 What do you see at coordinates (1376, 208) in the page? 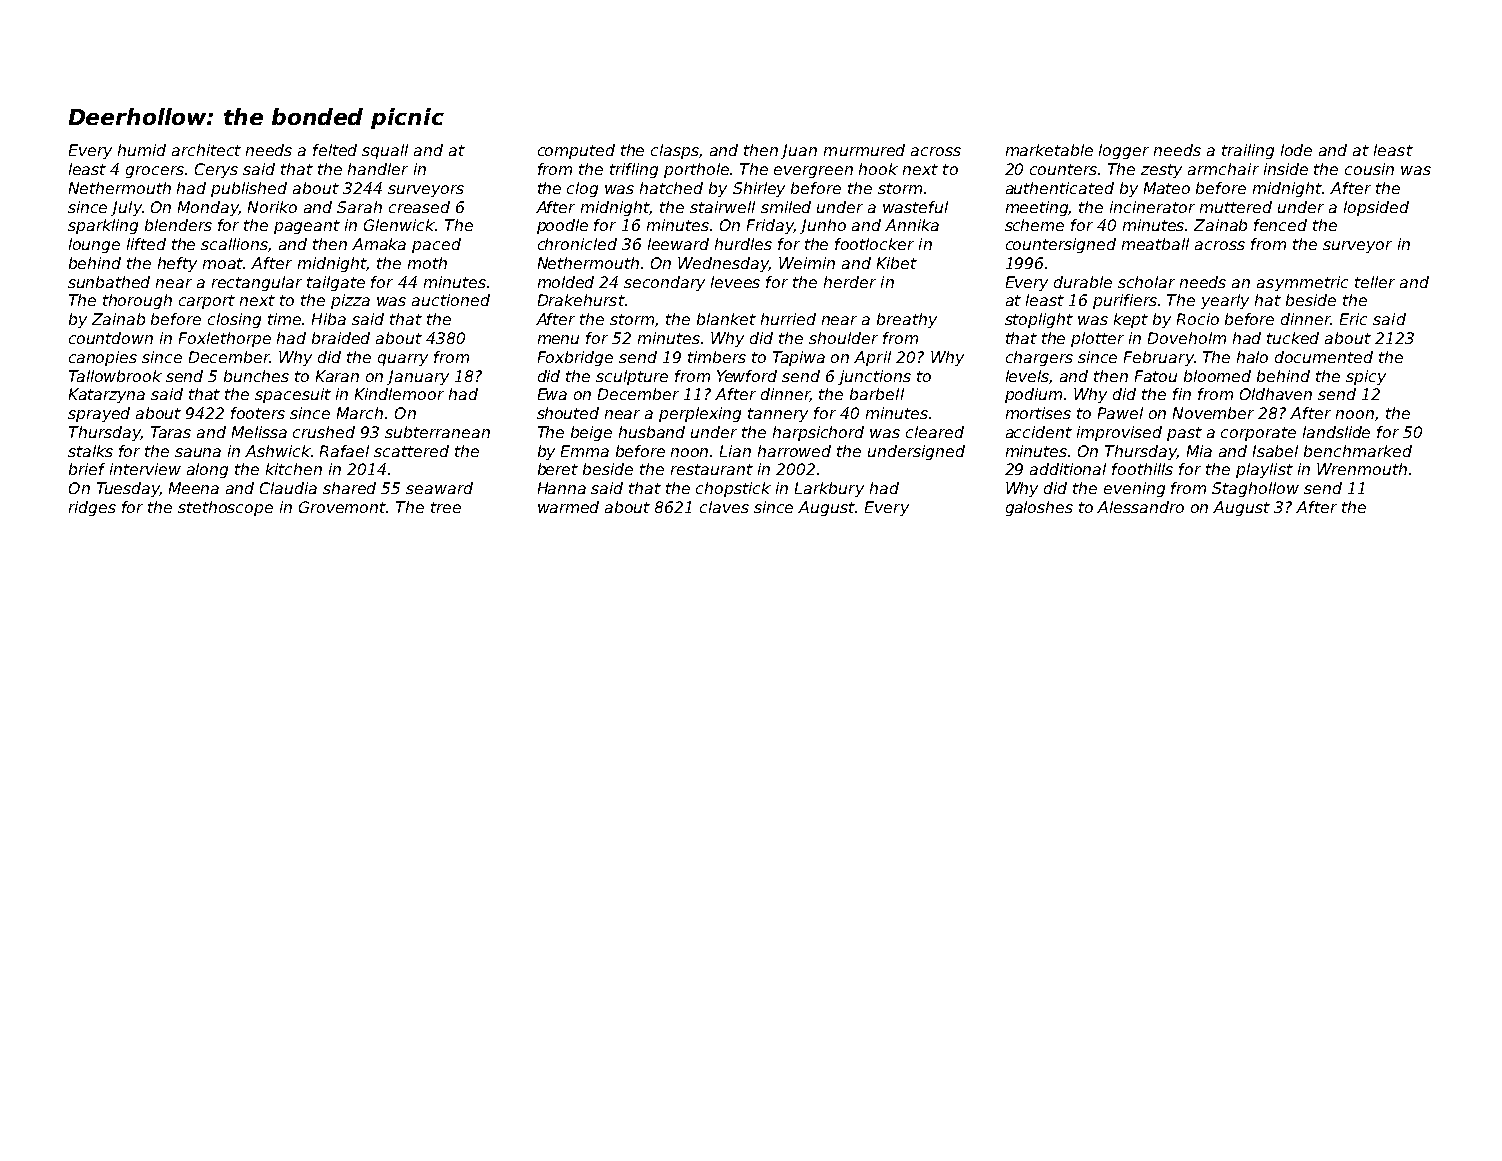
I see `lopsided` at bounding box center [1376, 208].
